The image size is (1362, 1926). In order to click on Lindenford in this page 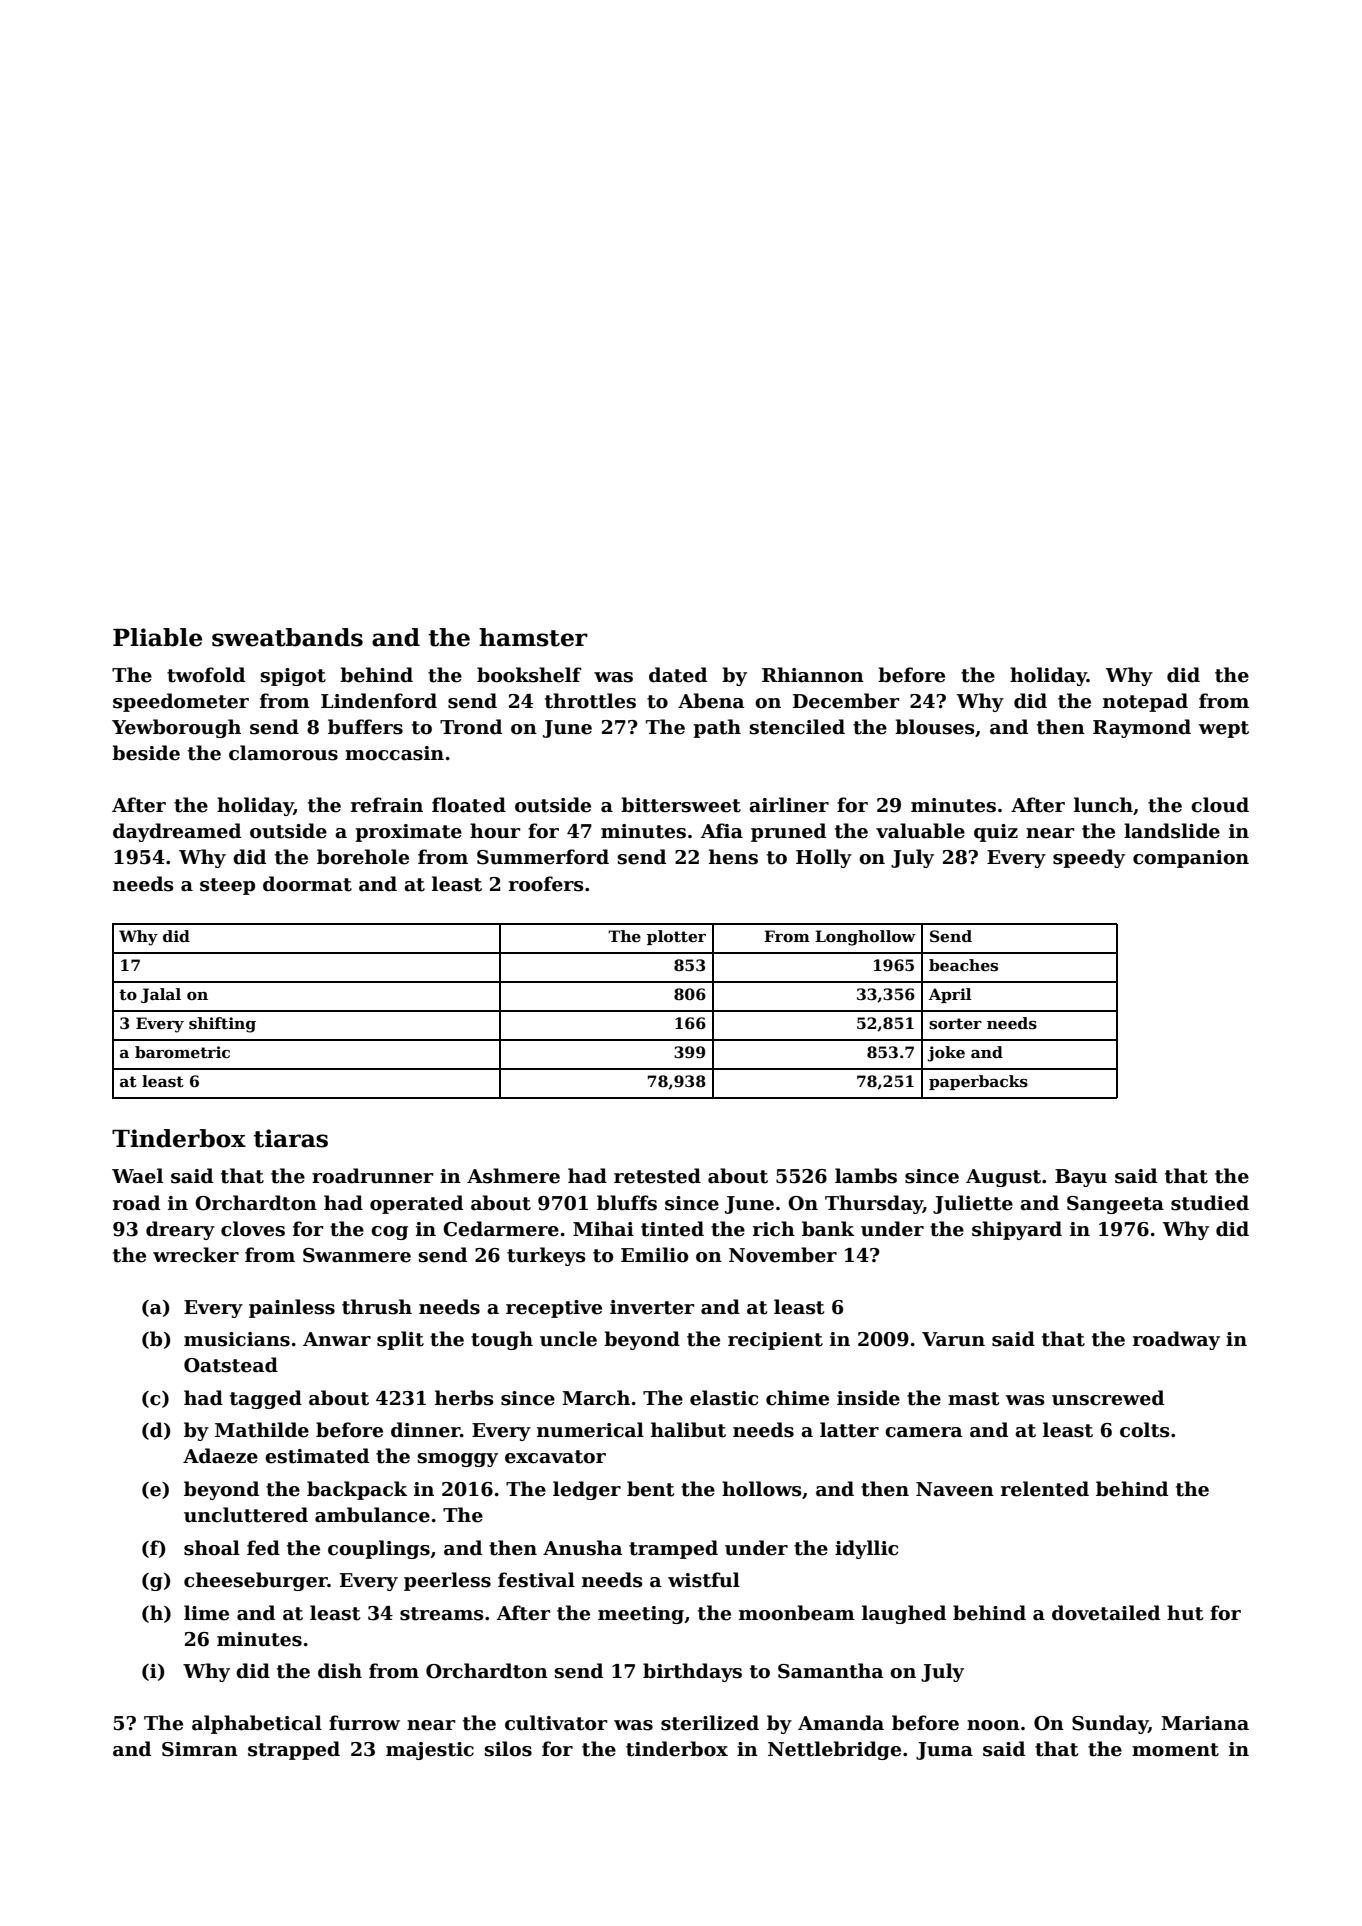, I will do `click(379, 701)`.
